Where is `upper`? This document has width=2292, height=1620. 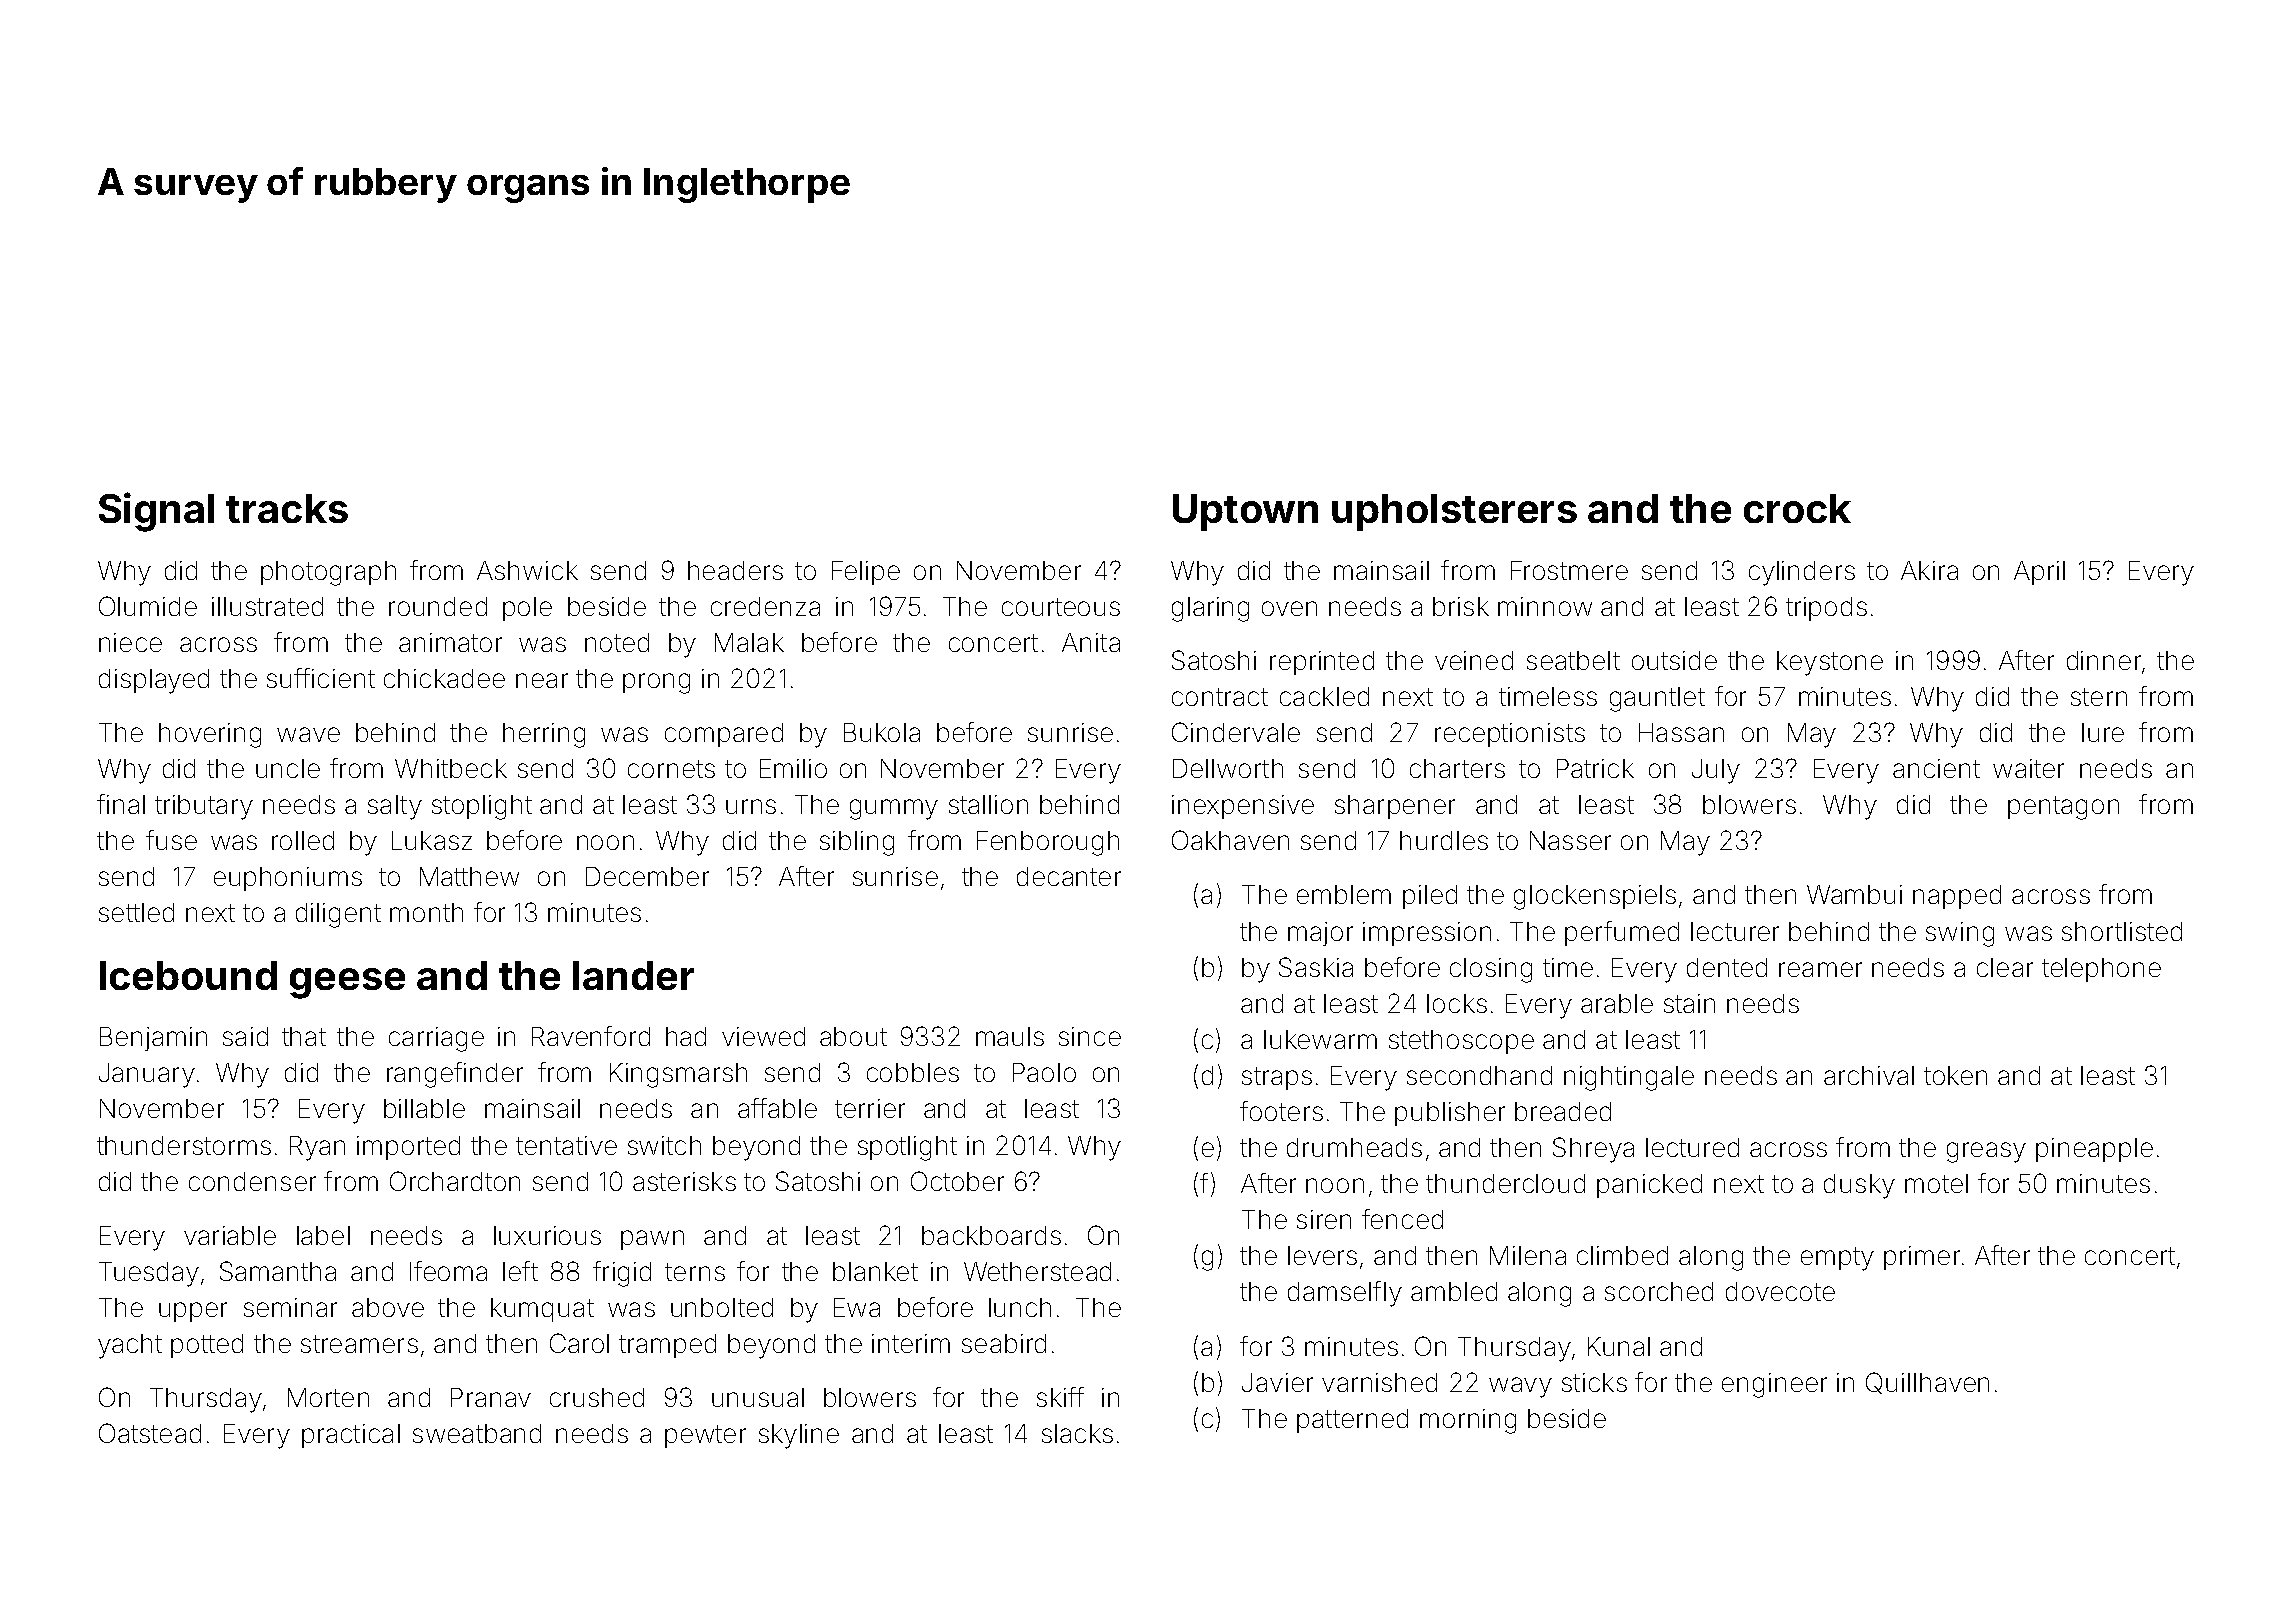 upper is located at coordinates (193, 1312).
